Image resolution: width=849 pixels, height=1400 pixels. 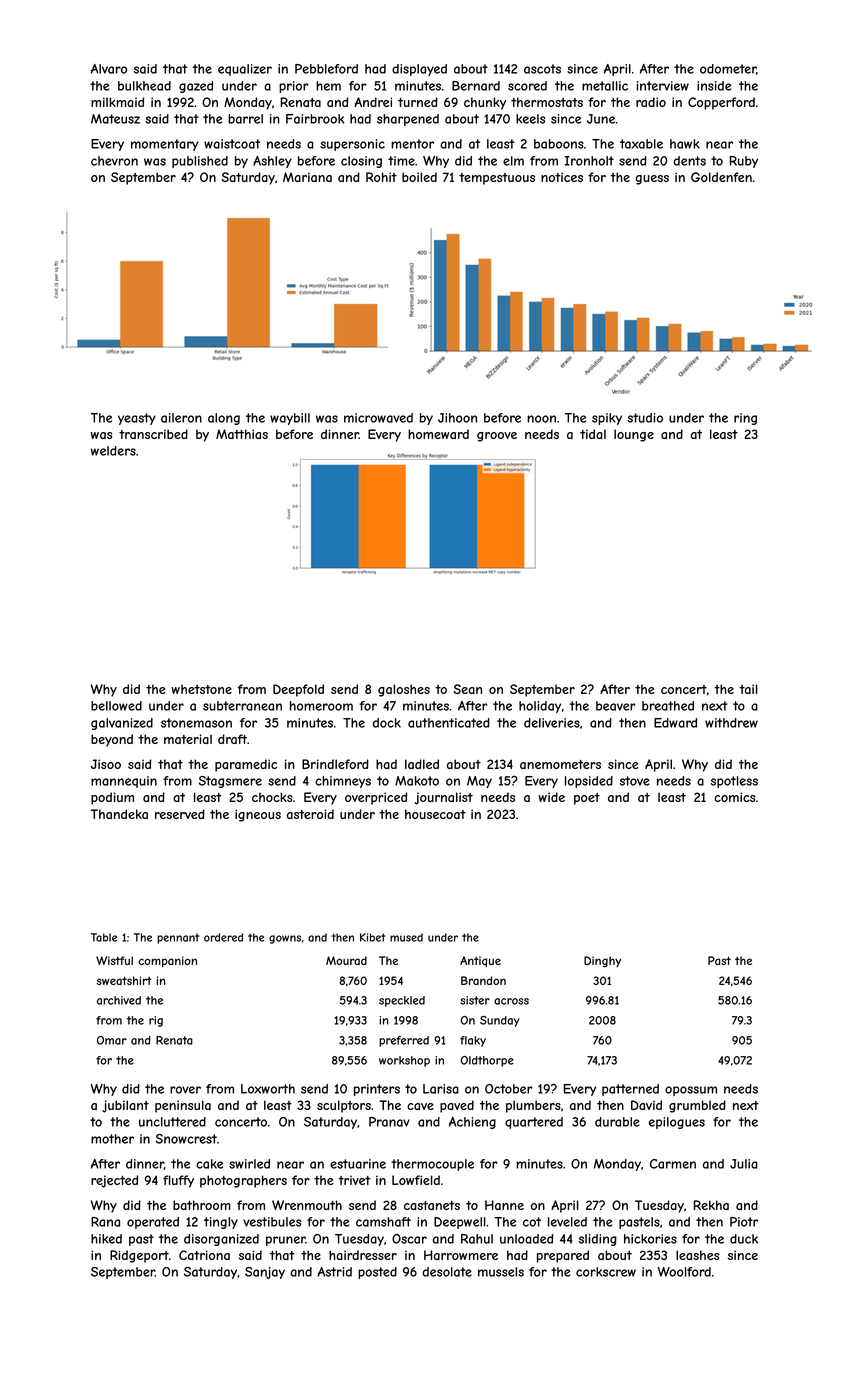 I want to click on vestibules, so click(x=272, y=1222).
